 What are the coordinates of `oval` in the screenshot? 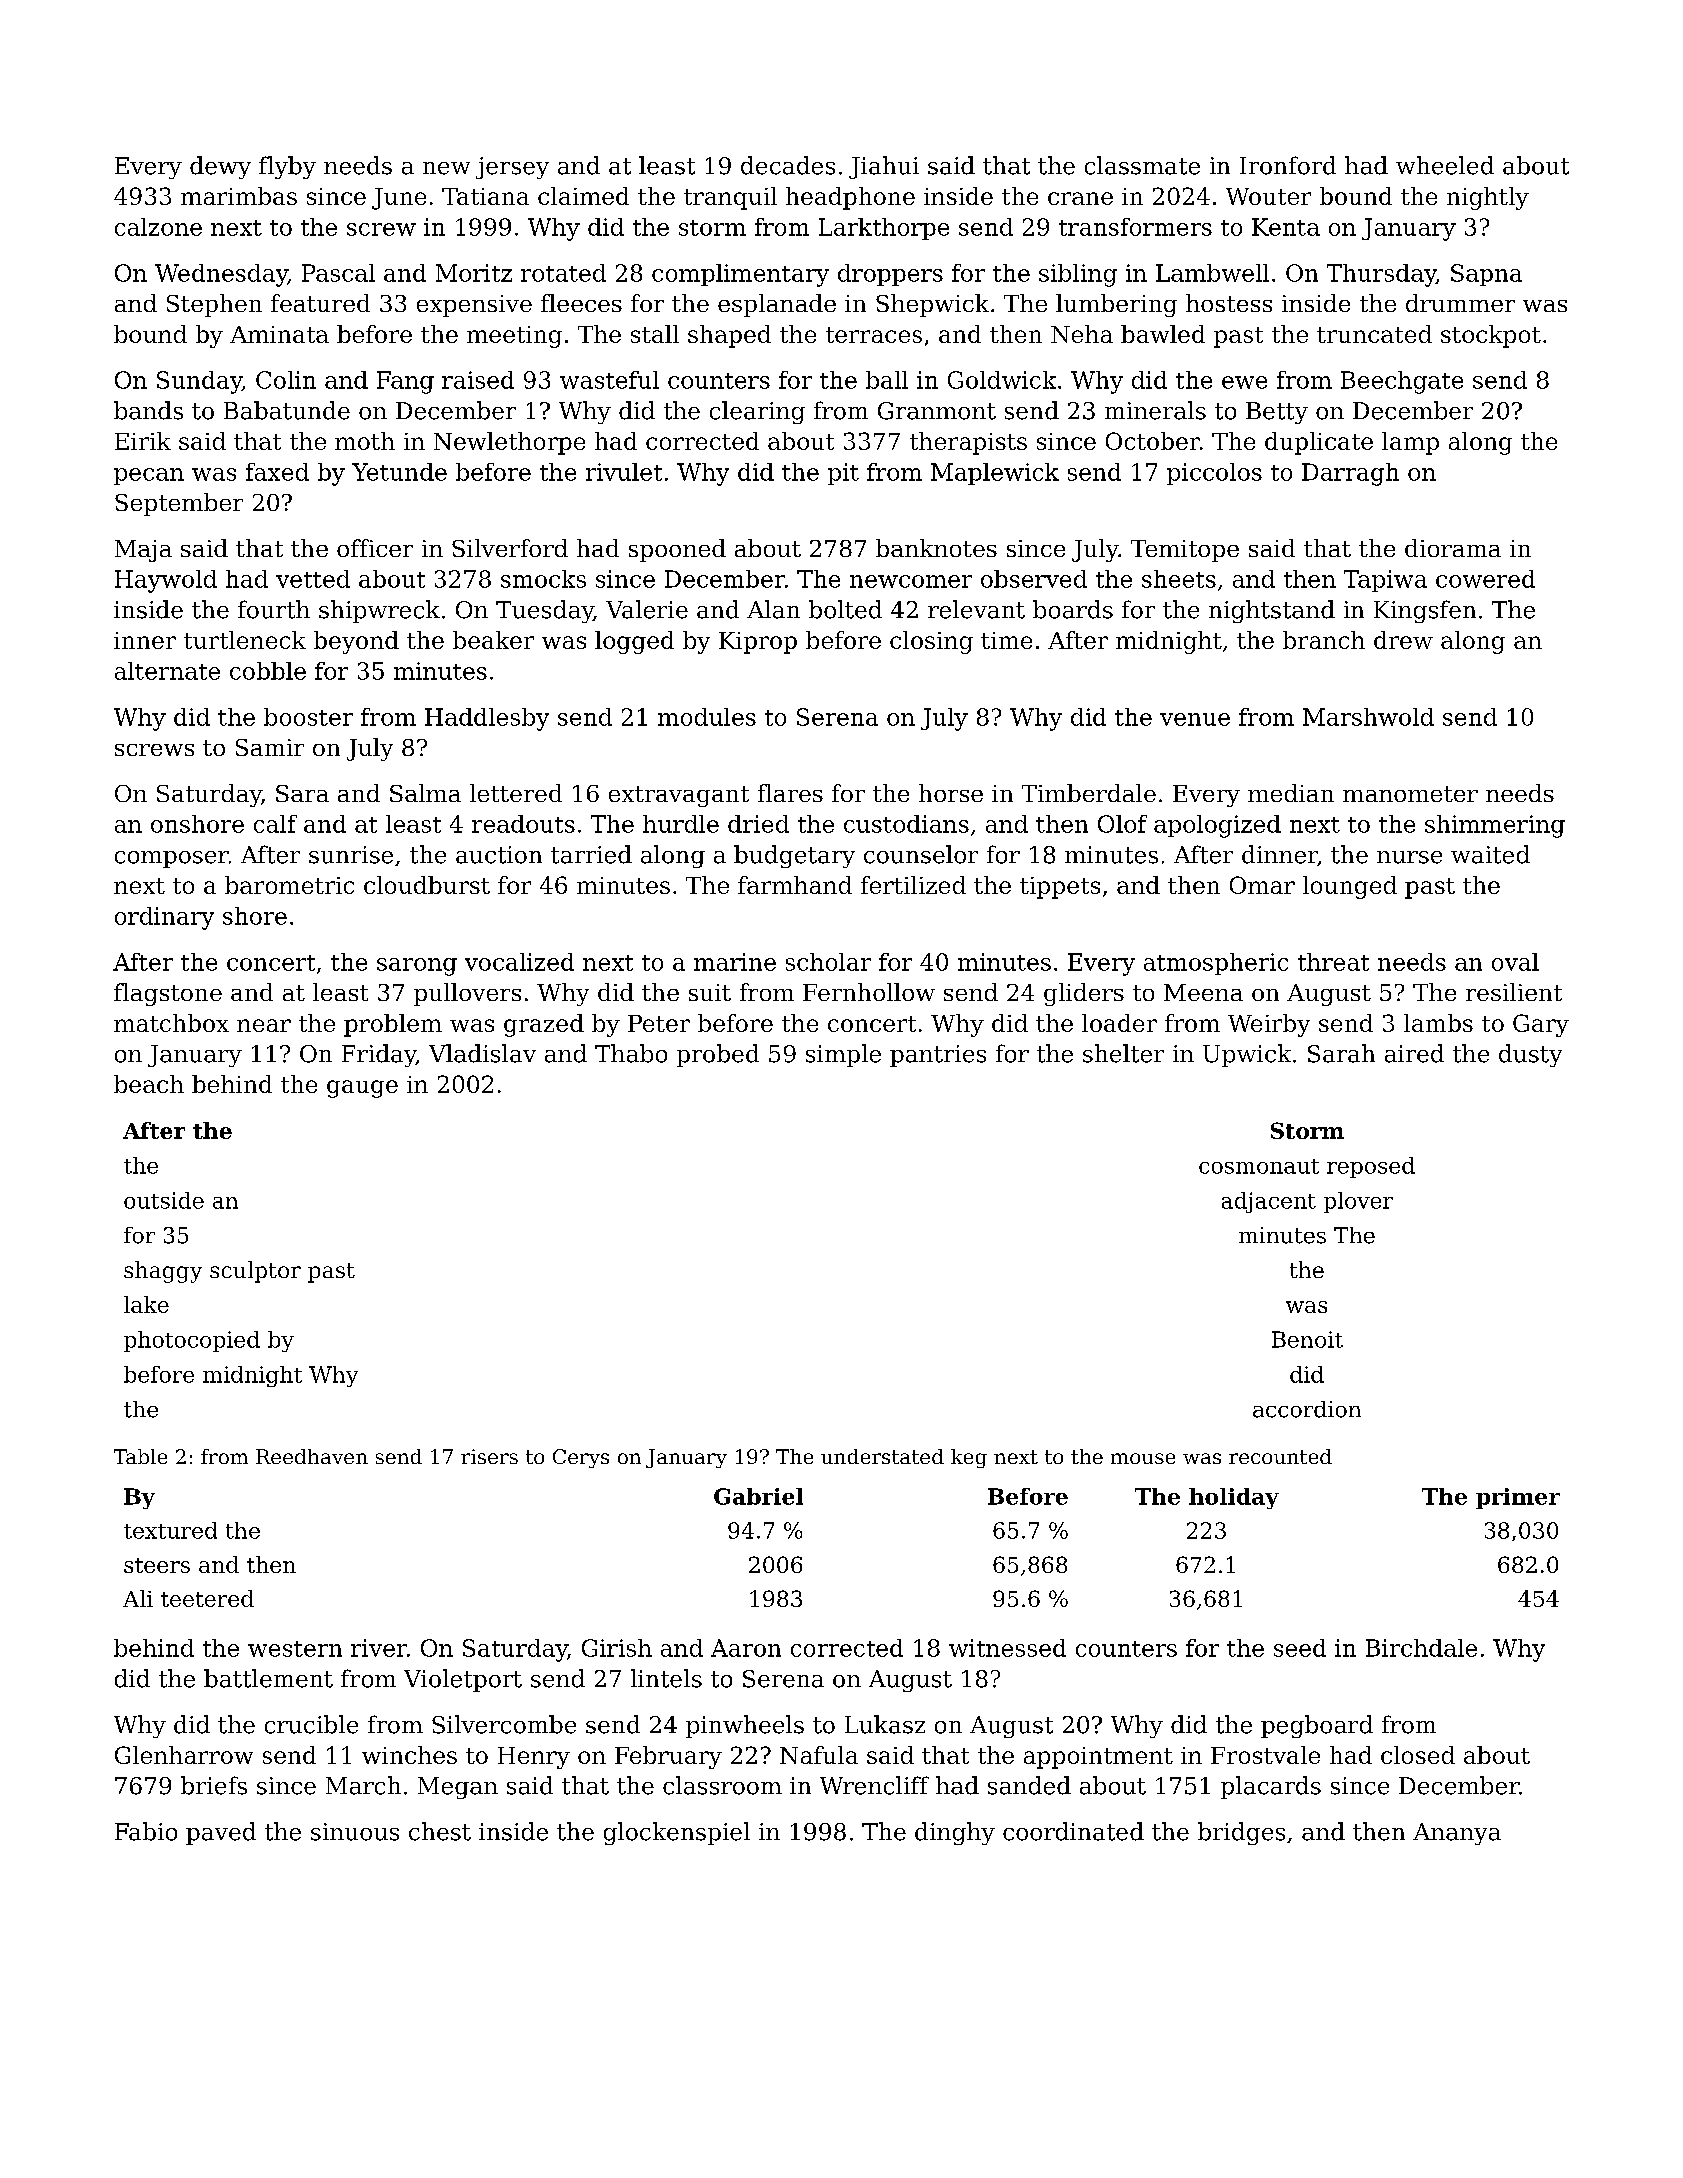 It's located at (1515, 962).
